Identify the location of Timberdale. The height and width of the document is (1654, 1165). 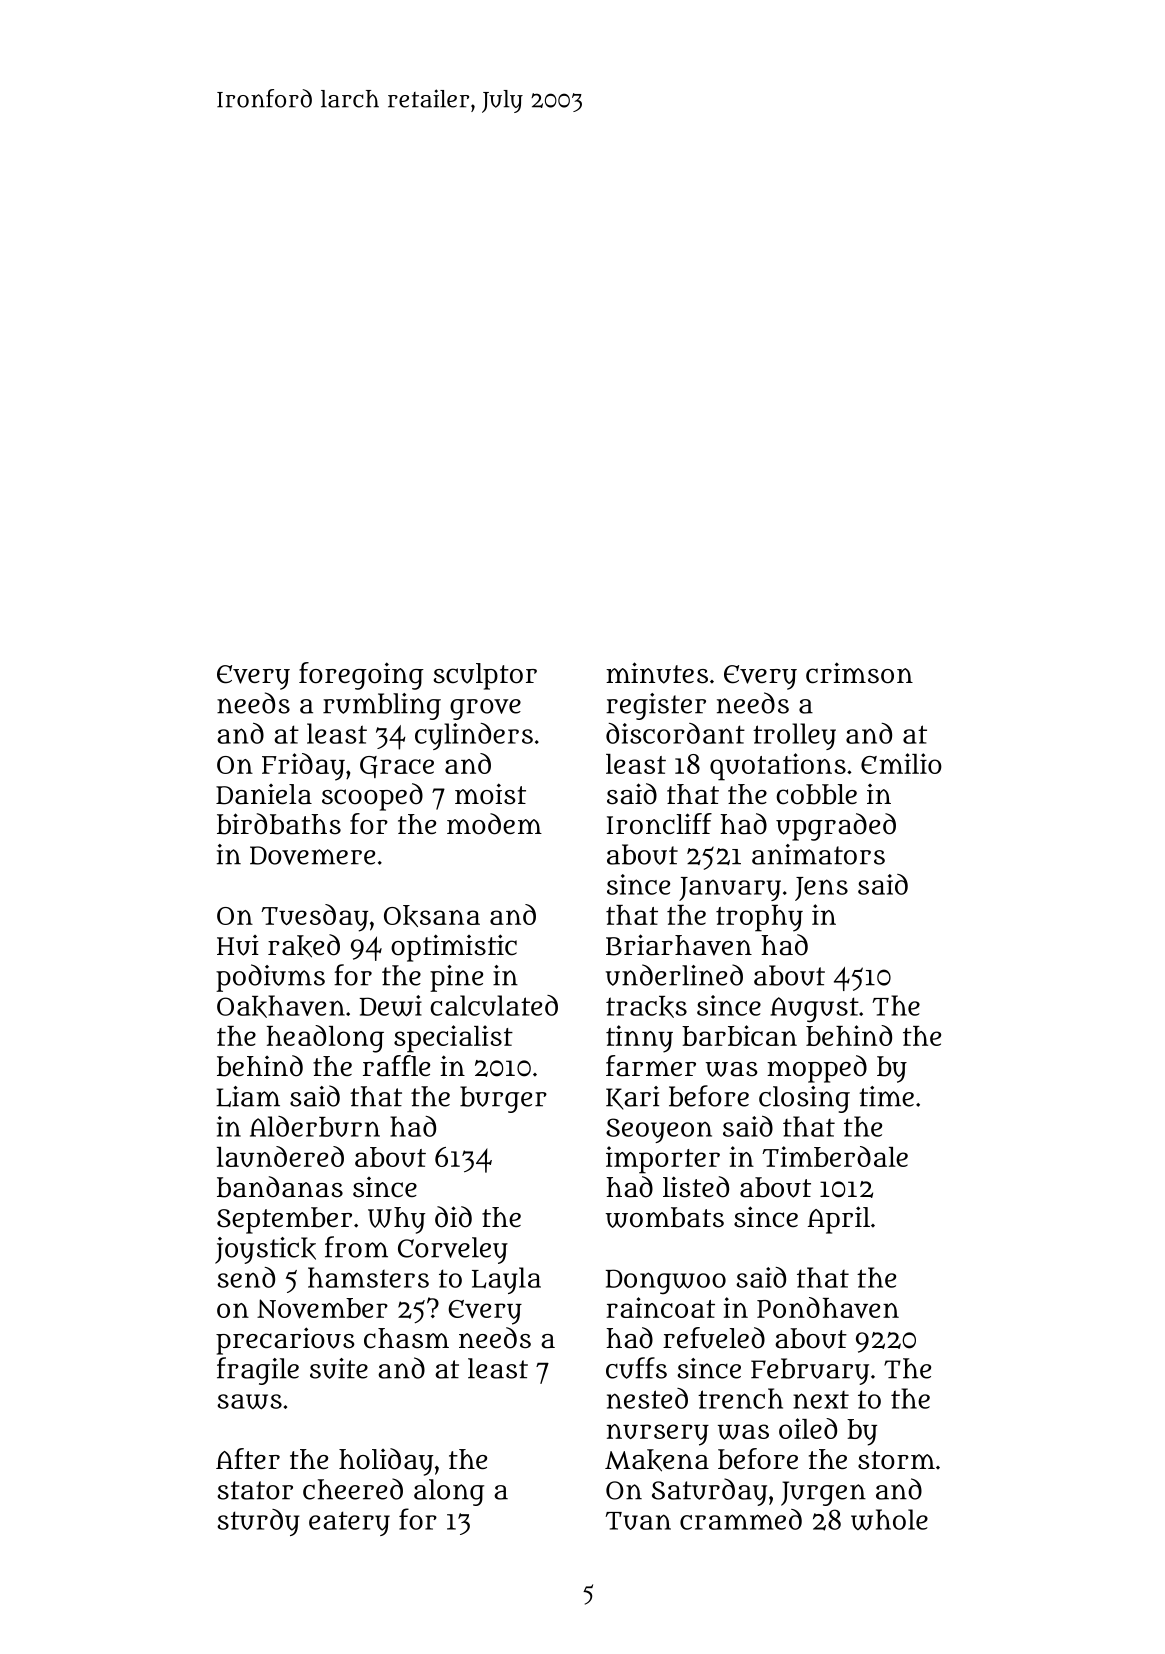
(835, 1156).
